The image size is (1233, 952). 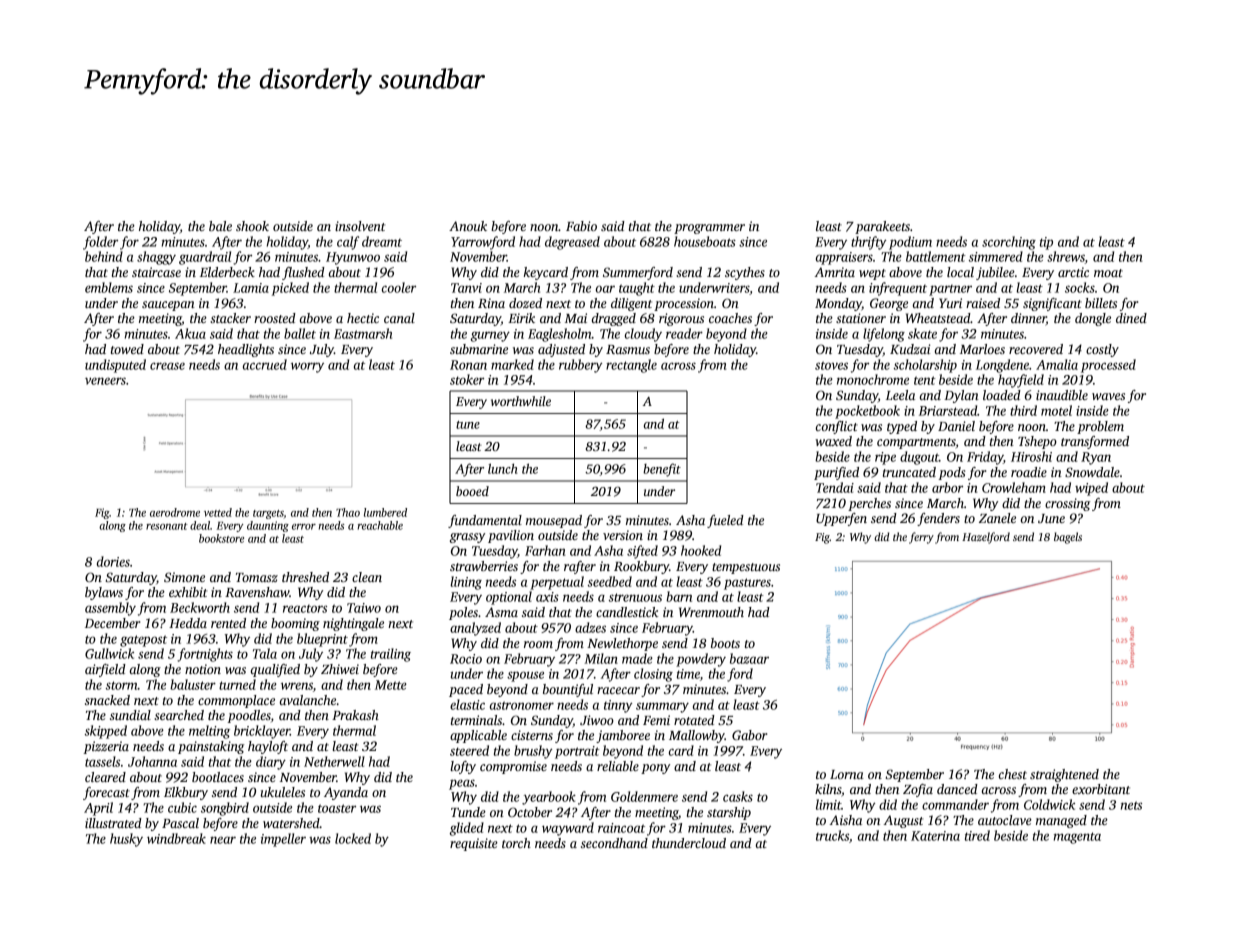 I want to click on stacker, so click(x=230, y=318).
